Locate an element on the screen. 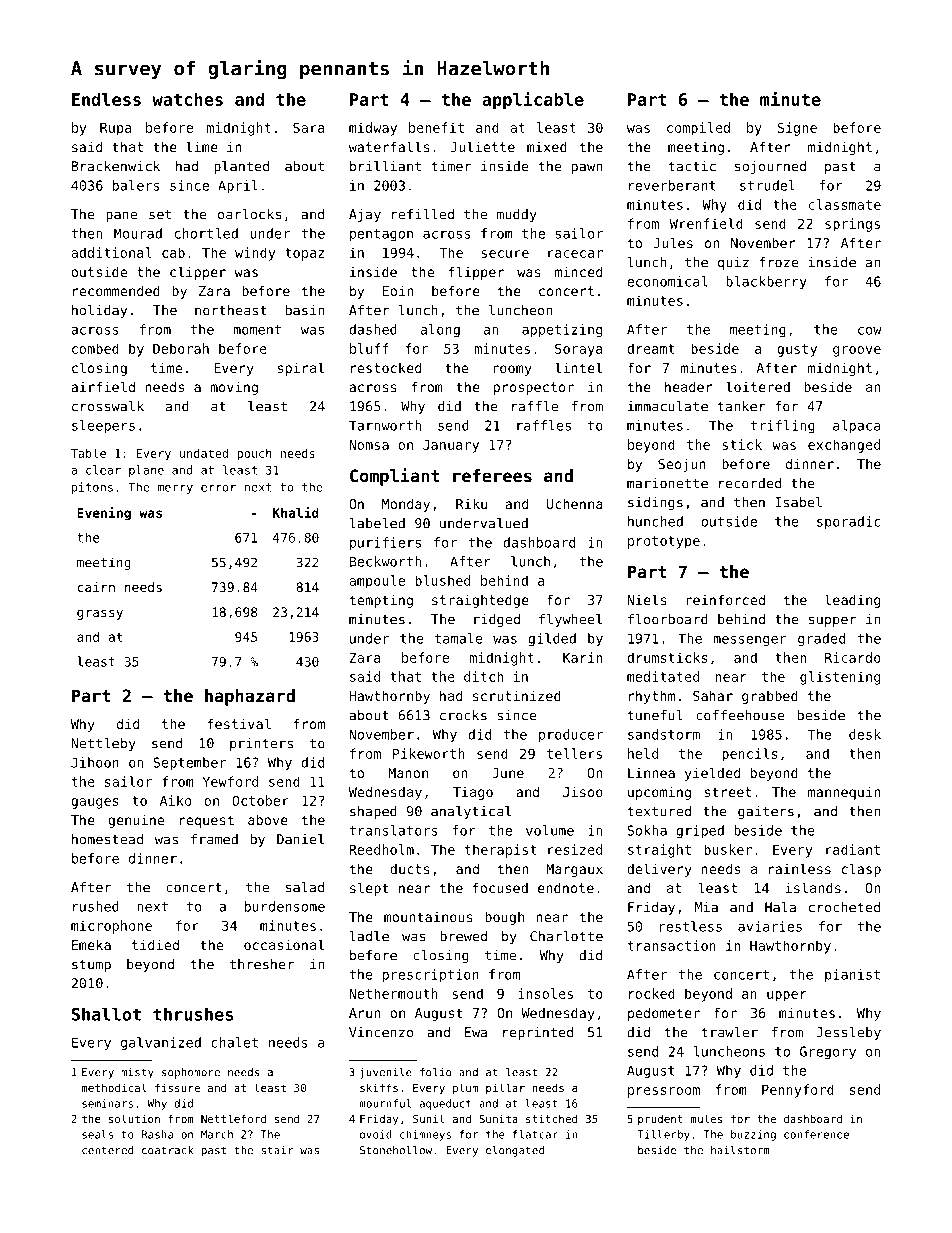 Image resolution: width=952 pixels, height=1233 pixels. compiled is located at coordinates (698, 129).
